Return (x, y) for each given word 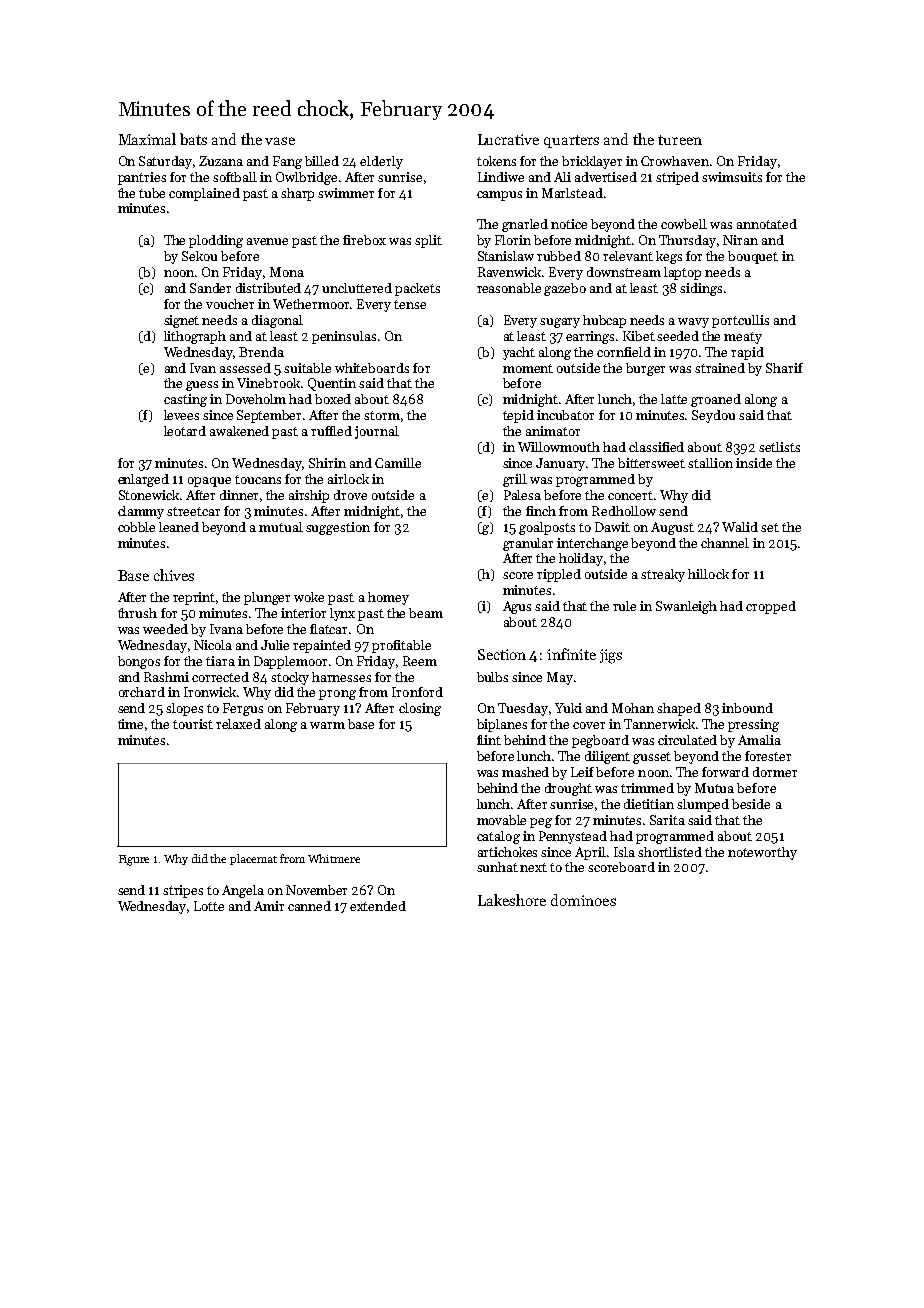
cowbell (684, 224)
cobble (136, 527)
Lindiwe (501, 177)
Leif (582, 772)
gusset (652, 758)
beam (426, 613)
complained (204, 194)
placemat (253, 859)
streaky (663, 575)
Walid (740, 527)
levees (181, 415)
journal (377, 432)
